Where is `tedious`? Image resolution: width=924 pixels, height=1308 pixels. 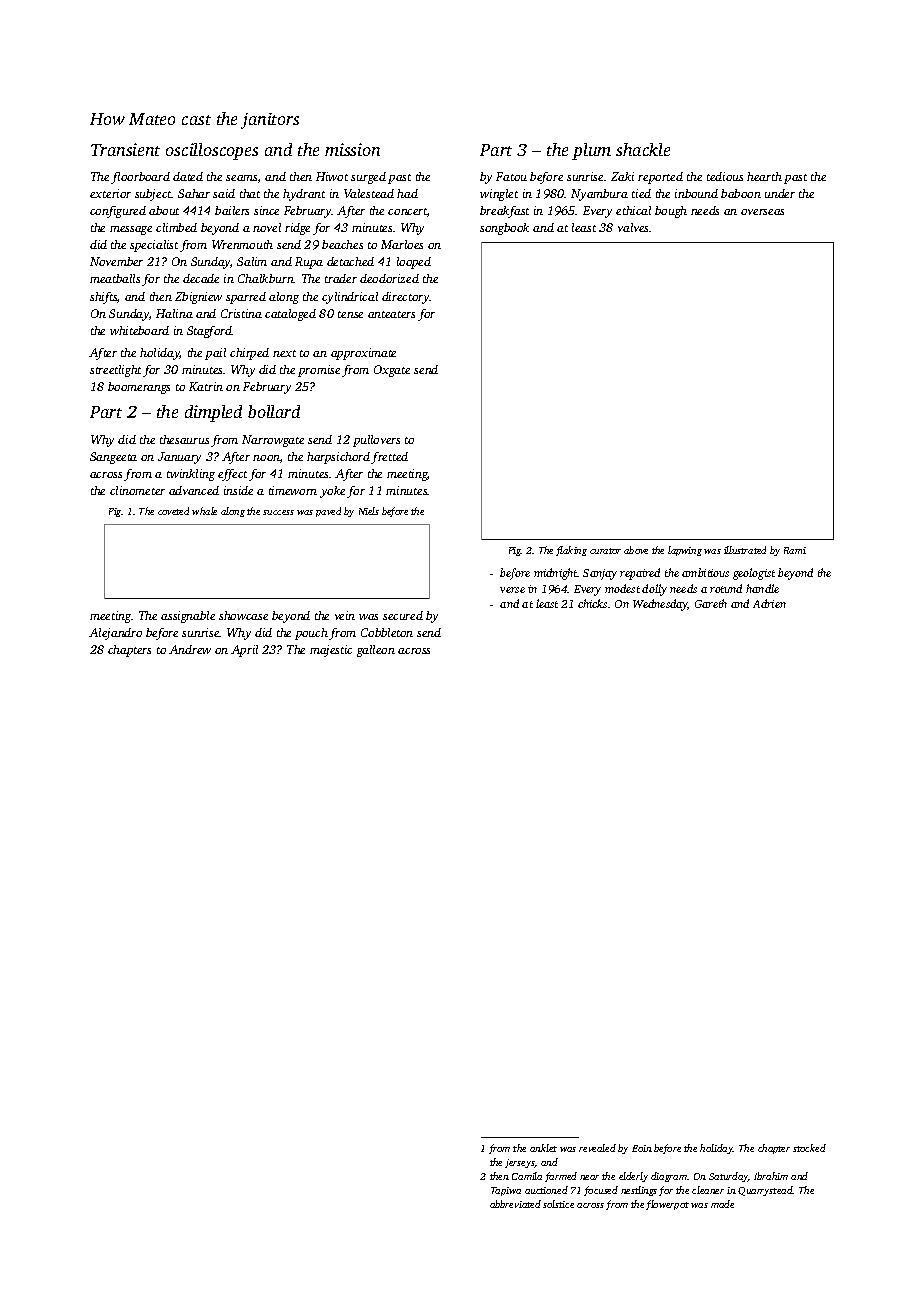
tedious is located at coordinates (725, 176).
